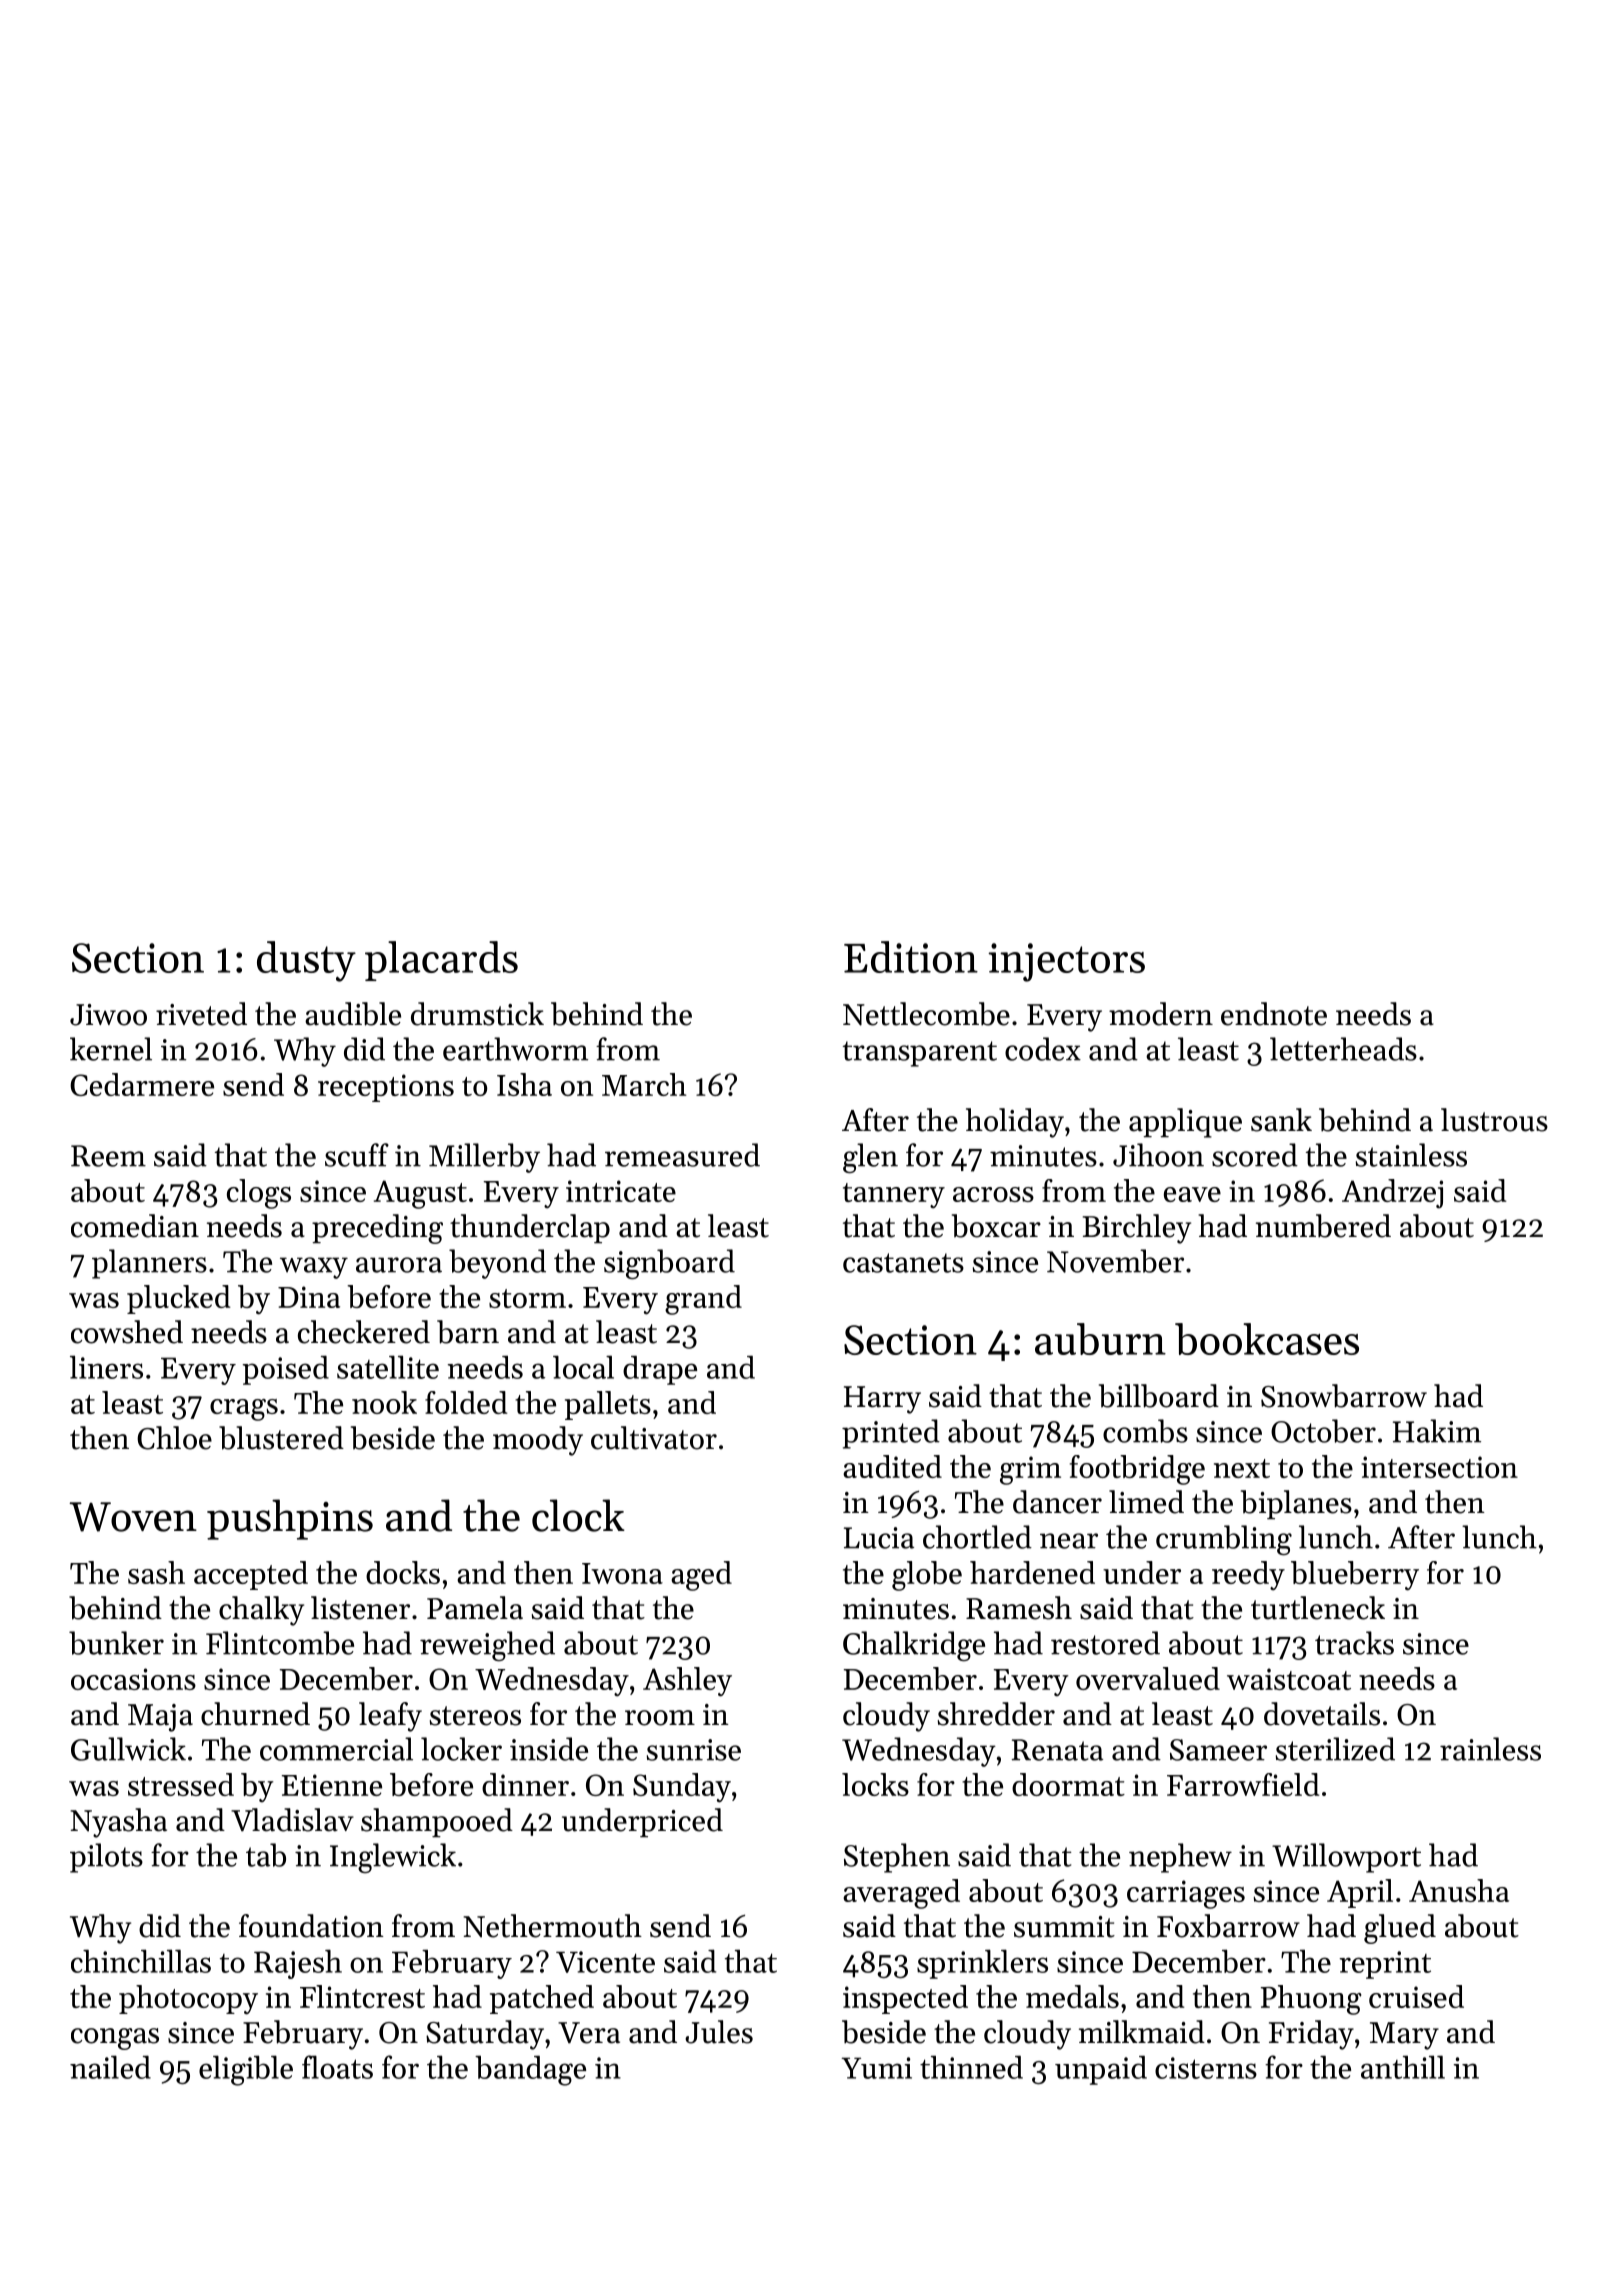 The width and height of the page is (1620, 2292). I want to click on dusty, so click(306, 961).
